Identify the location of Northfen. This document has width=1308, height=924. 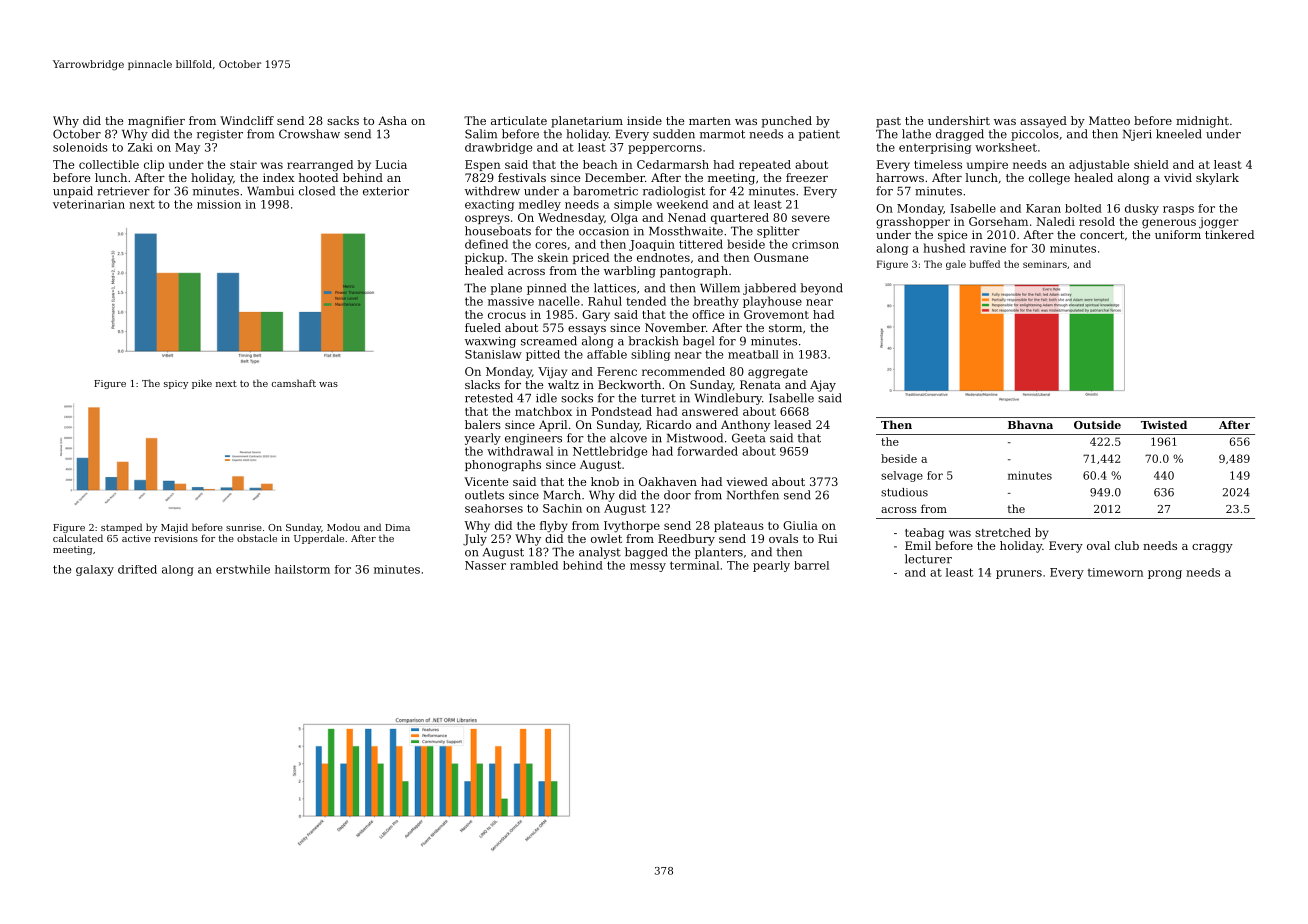
(753, 495).
